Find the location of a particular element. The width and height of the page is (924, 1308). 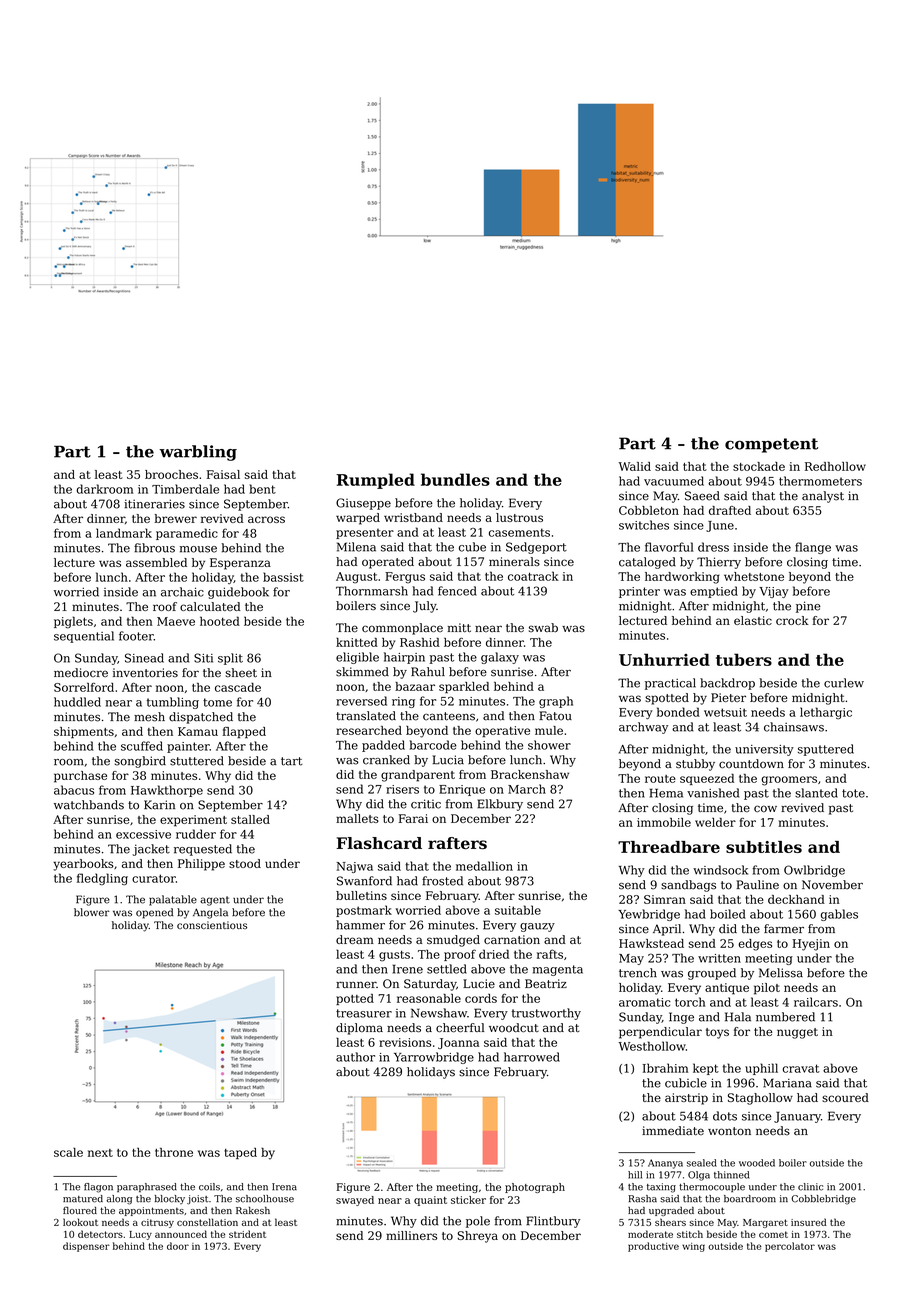

taped is located at coordinates (240, 1153).
